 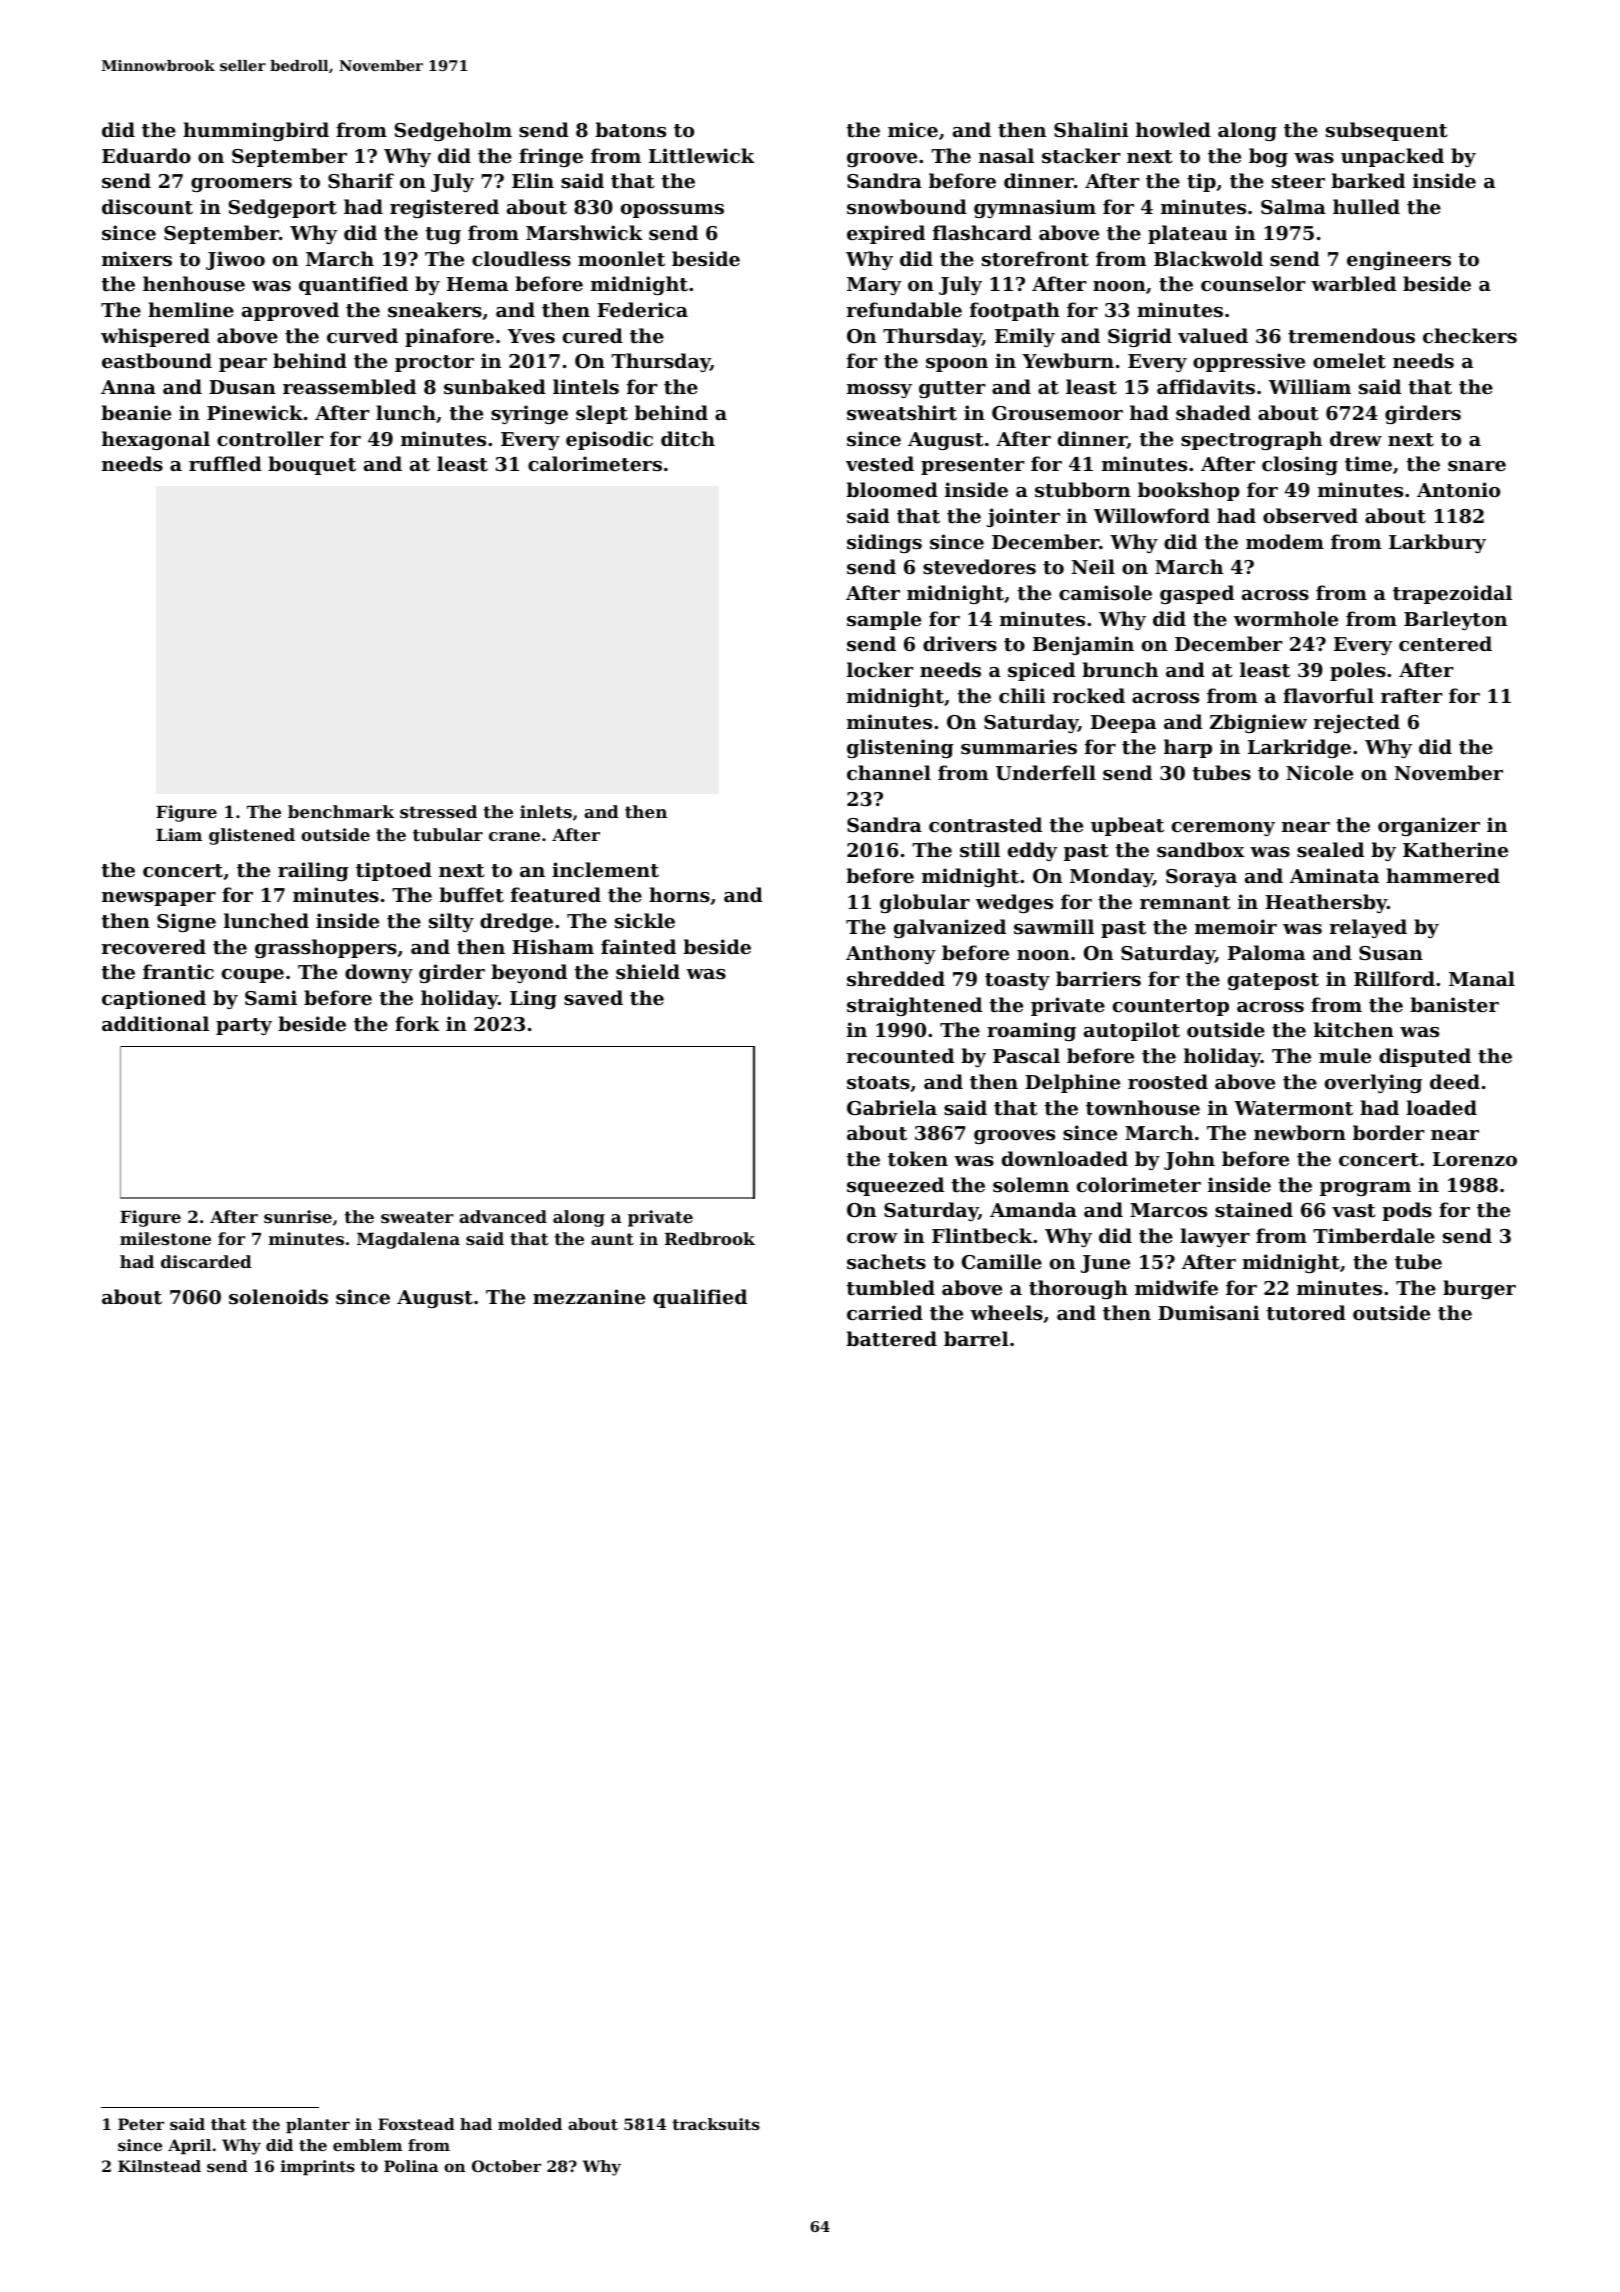 I want to click on milestone, so click(x=165, y=1238).
